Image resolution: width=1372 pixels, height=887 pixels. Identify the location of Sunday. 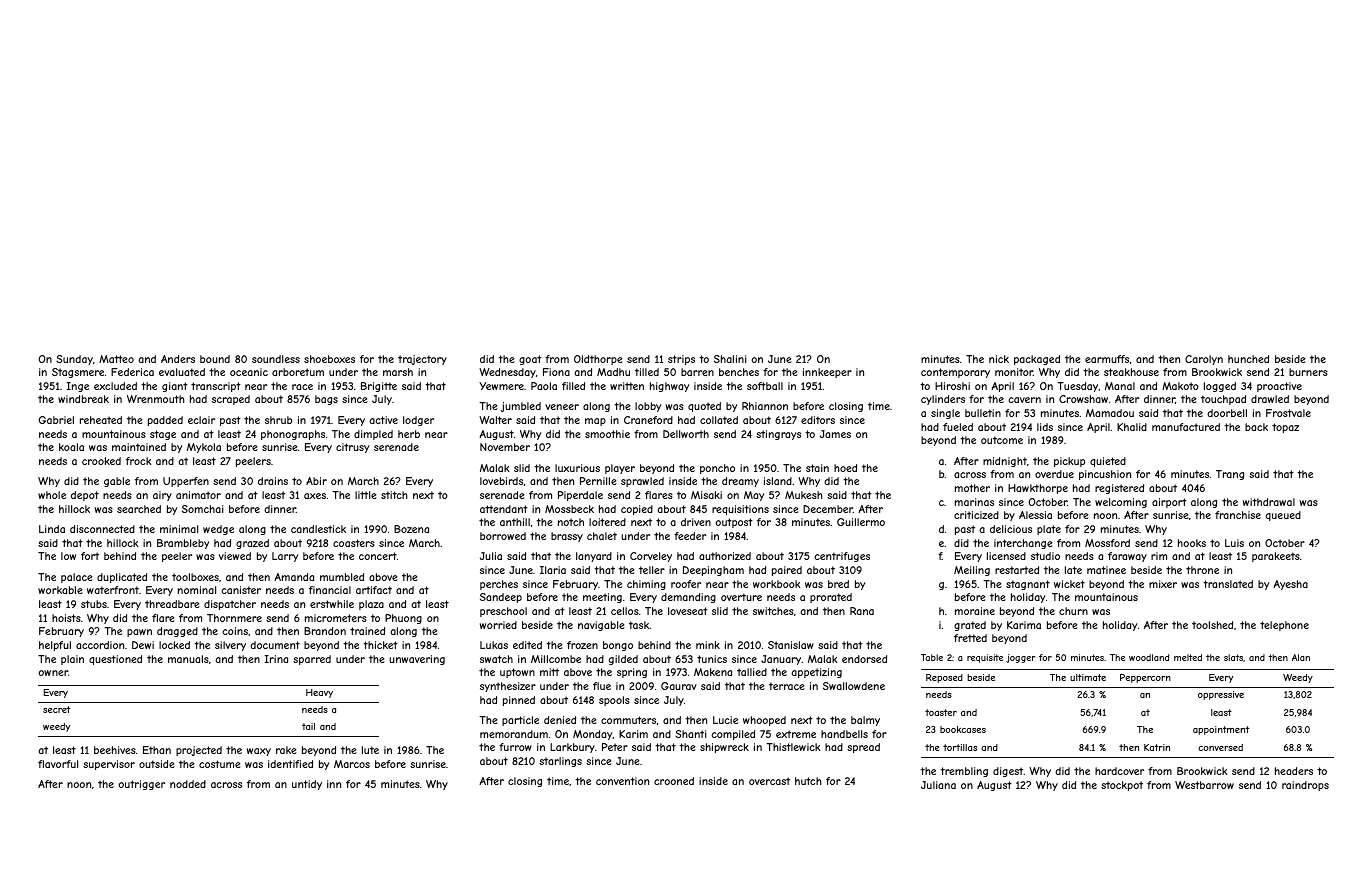
(74, 360).
